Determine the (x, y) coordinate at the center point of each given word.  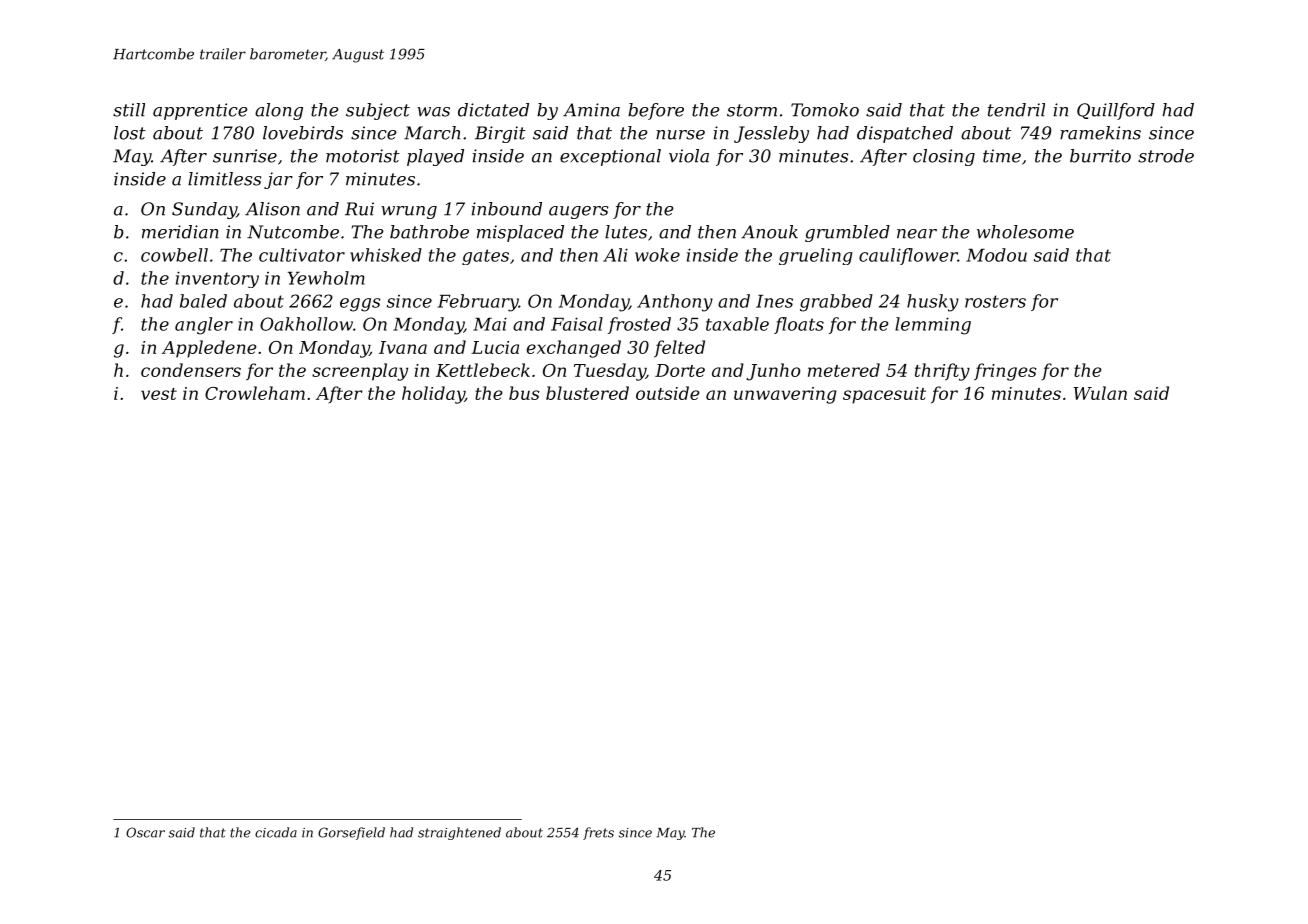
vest (159, 394)
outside (667, 393)
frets (598, 833)
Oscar (145, 832)
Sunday (204, 210)
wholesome (1025, 232)
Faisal (577, 324)
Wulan (1100, 393)
